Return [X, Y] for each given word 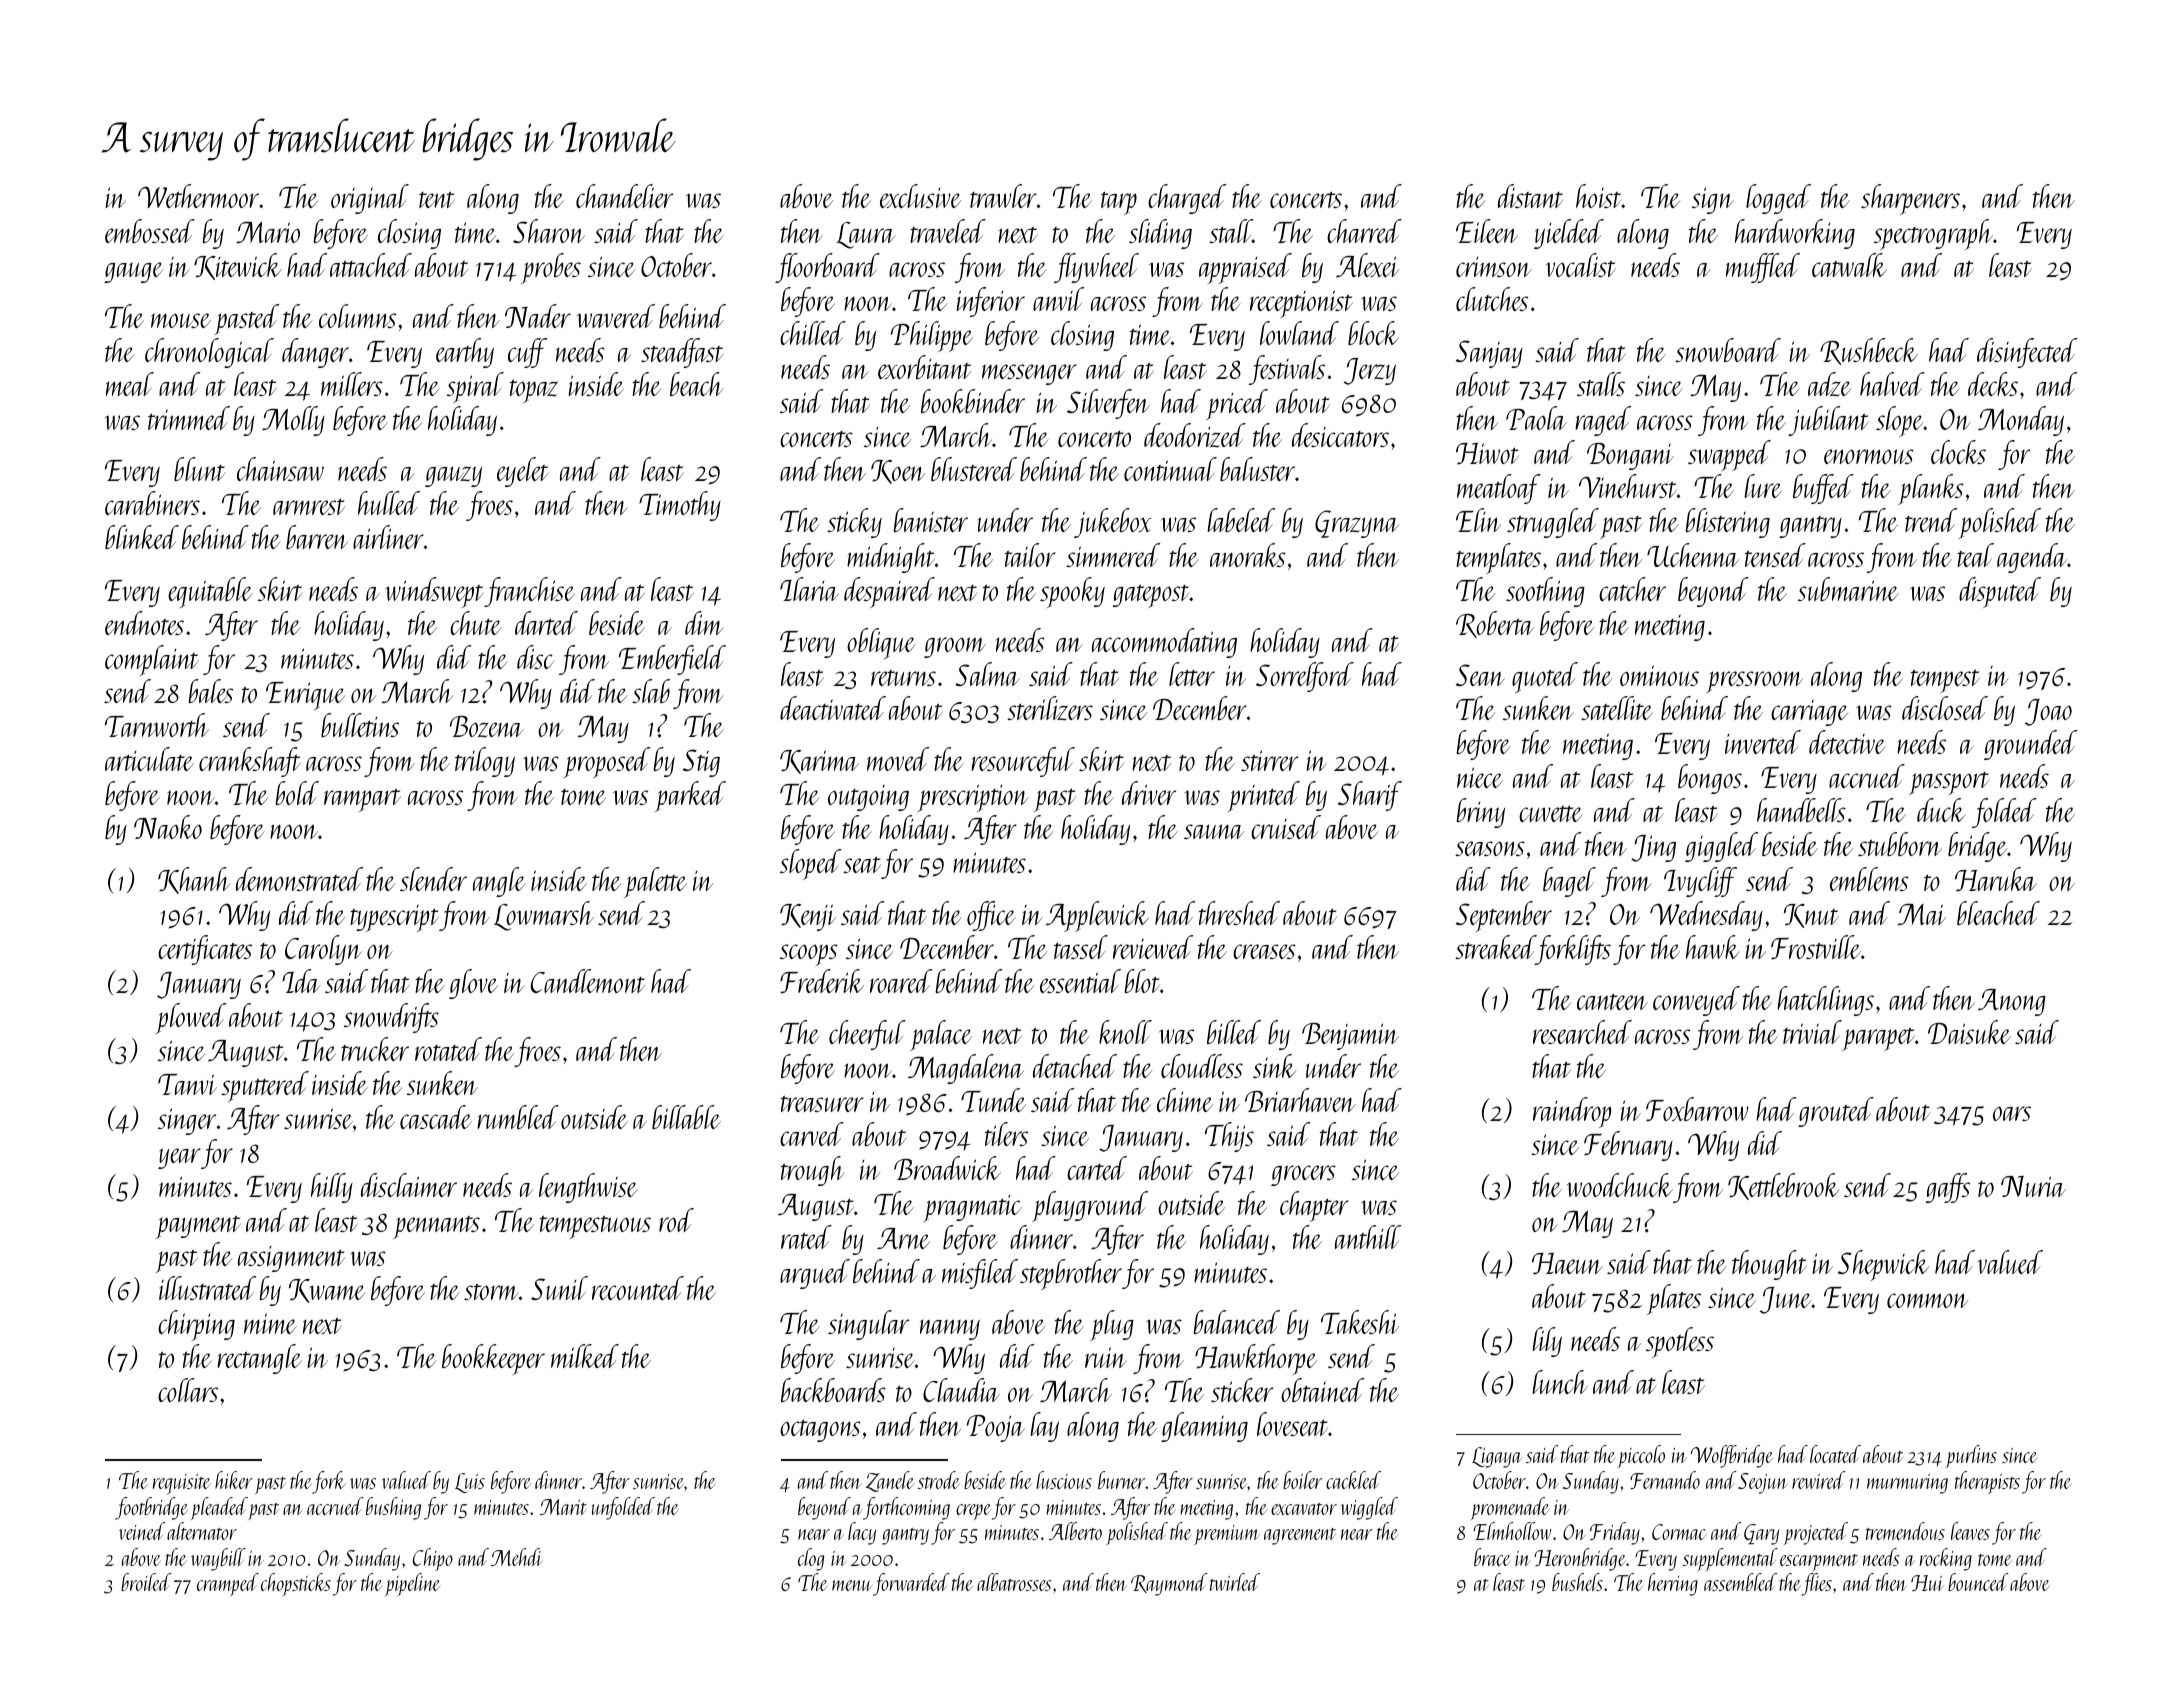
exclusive [920, 196]
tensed [1775, 555]
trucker [375, 1049]
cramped [228, 1584]
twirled [1235, 1582]
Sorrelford [1305, 677]
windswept [434, 592]
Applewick [1097, 916]
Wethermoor [198, 196]
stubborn [1900, 844]
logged [1778, 199]
